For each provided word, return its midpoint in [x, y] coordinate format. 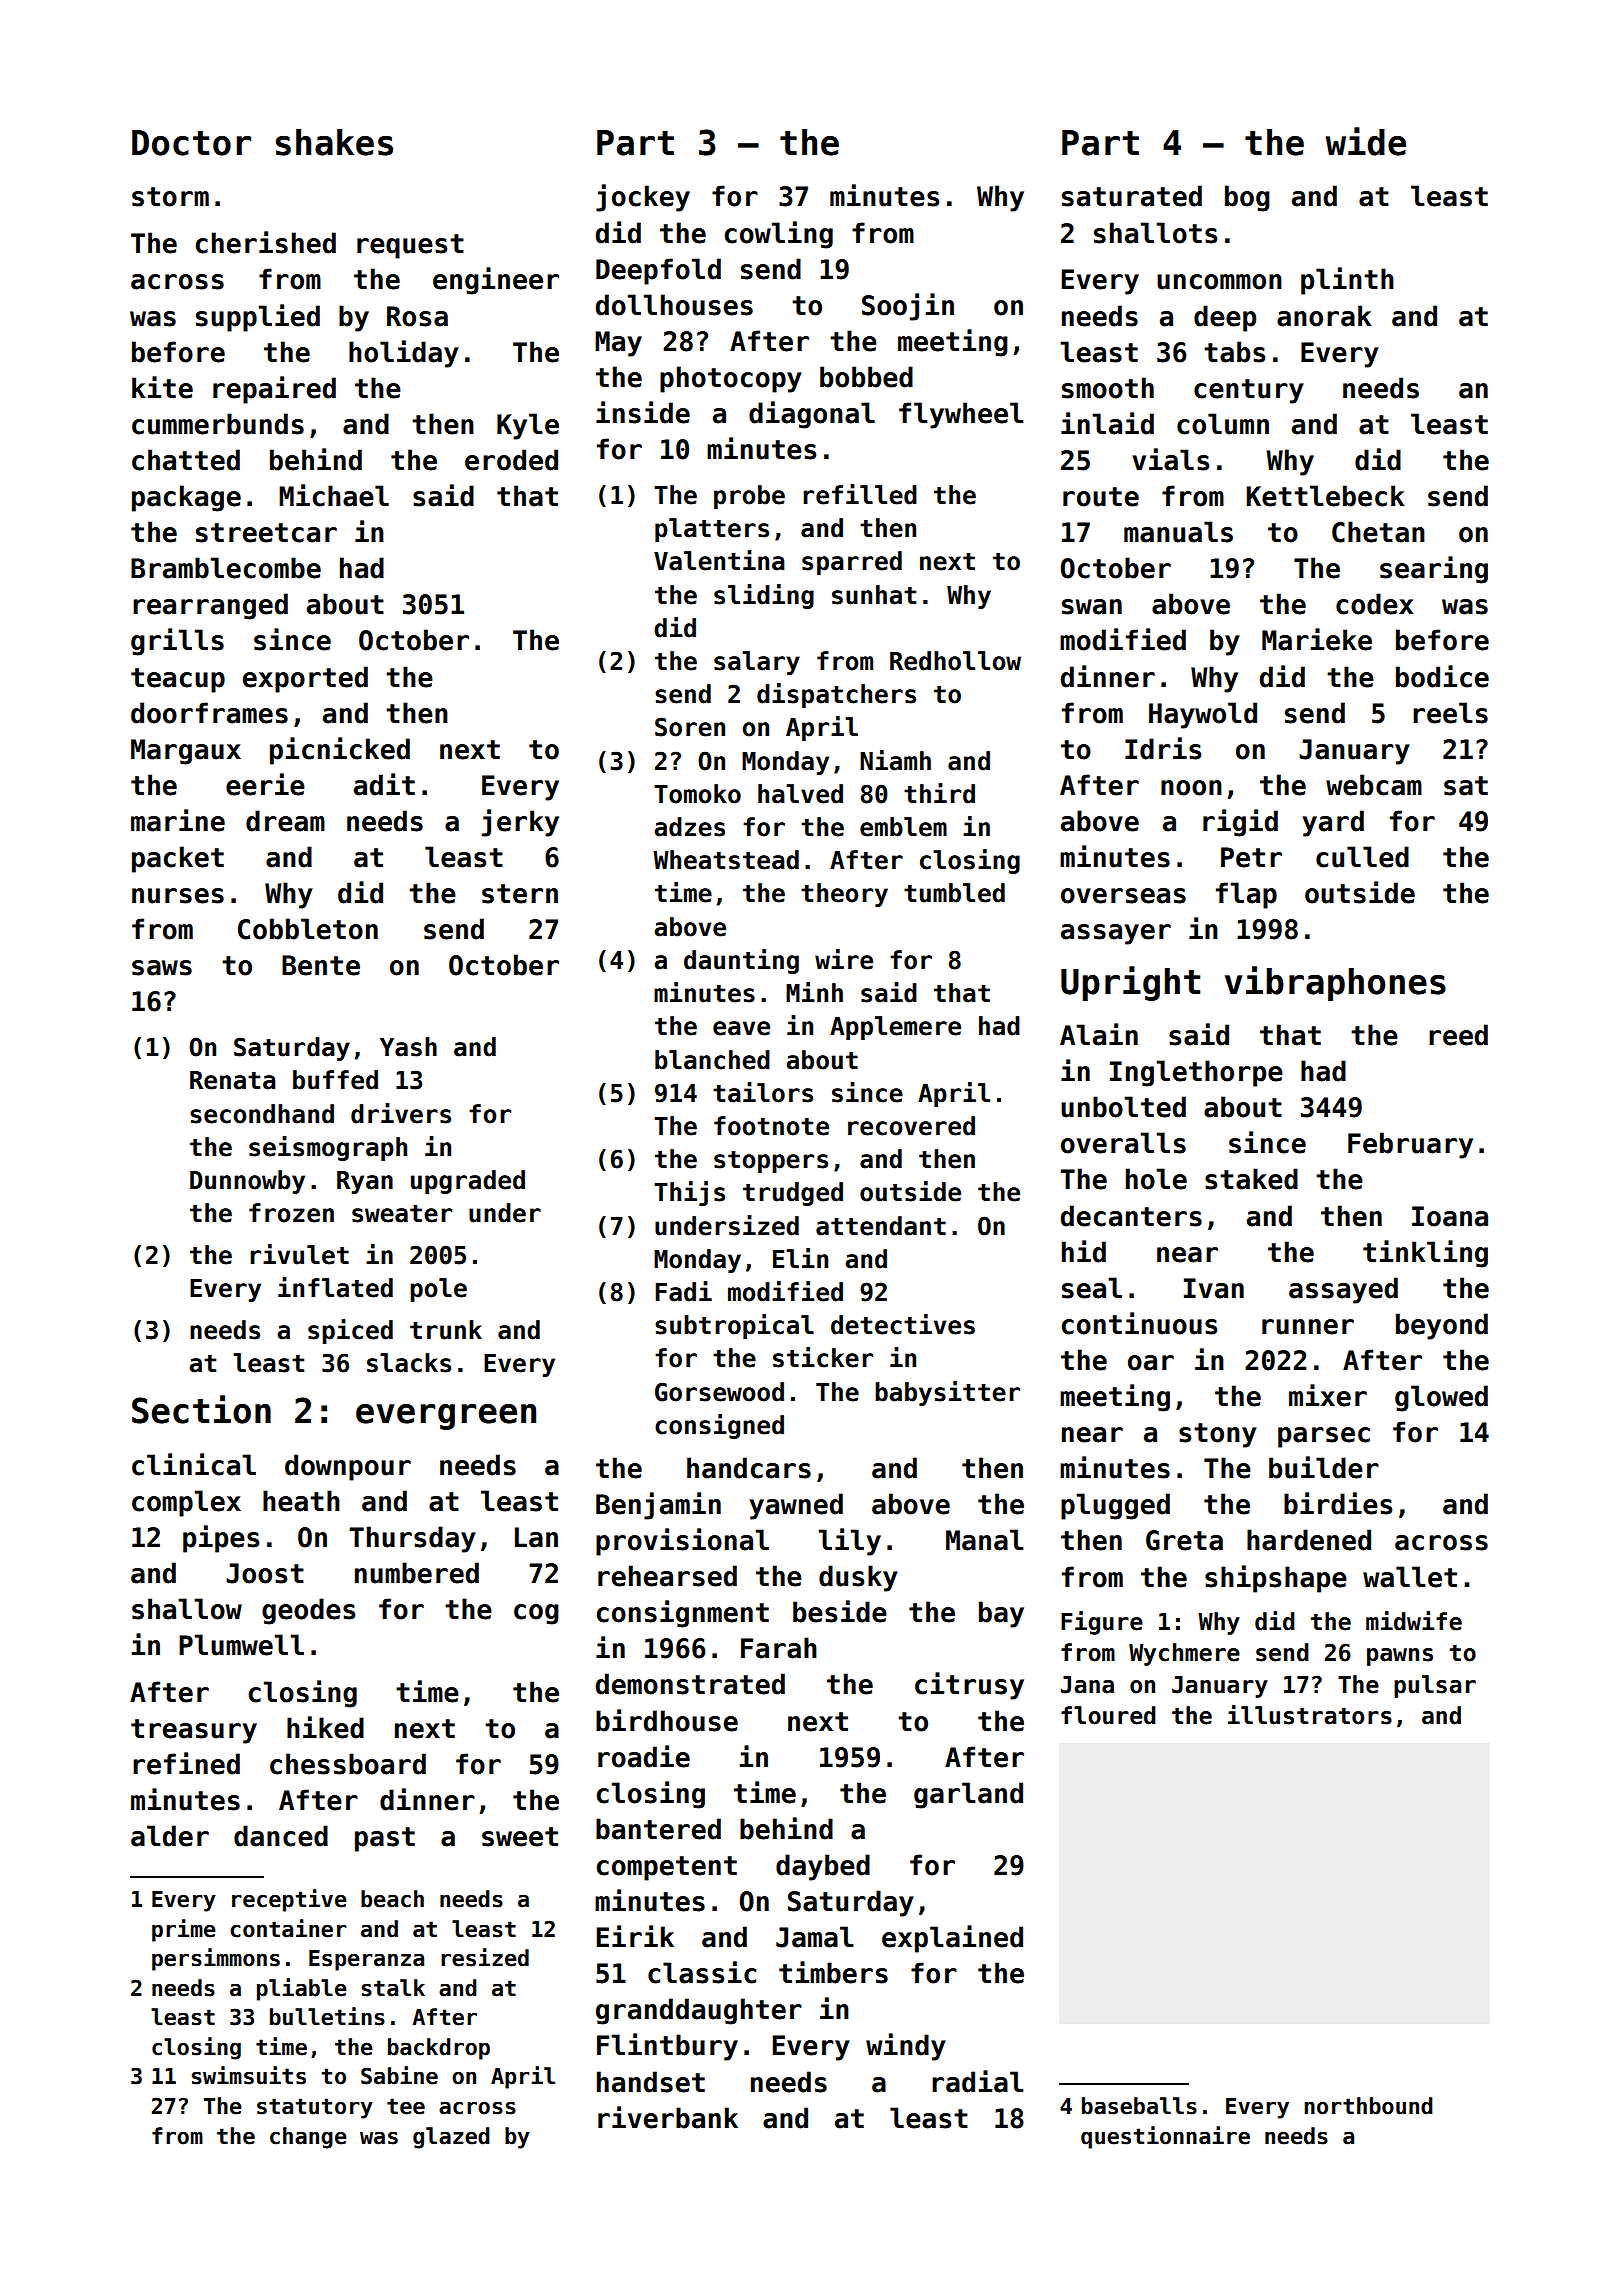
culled [1362, 857]
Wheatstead [726, 860]
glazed [451, 2138]
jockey [643, 198]
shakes [334, 142]
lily [849, 1542]
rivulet [299, 1254]
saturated [1132, 196]
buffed [335, 1080]
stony [1218, 1435]
